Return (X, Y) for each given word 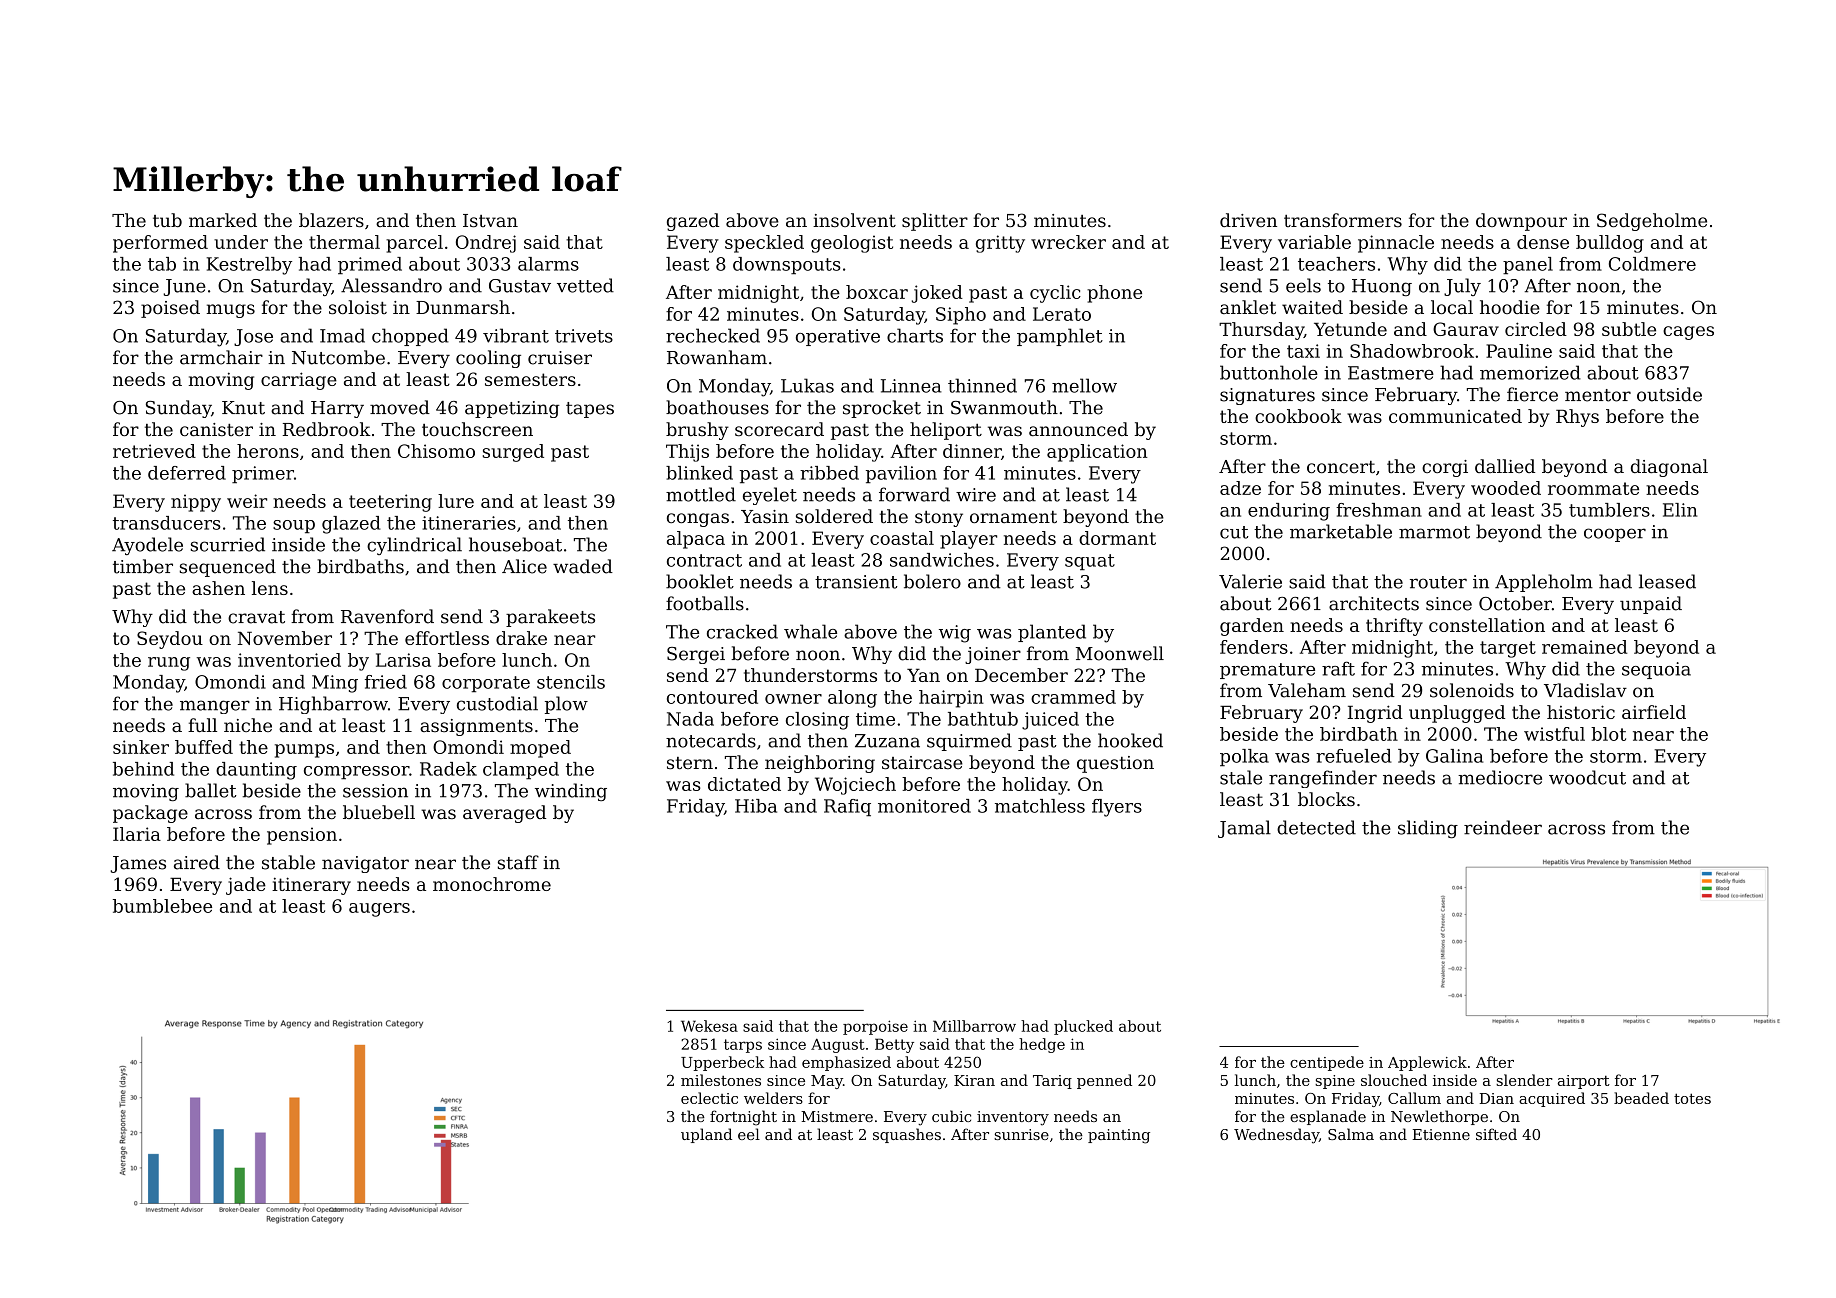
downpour (1521, 222)
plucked (1083, 1027)
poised (170, 309)
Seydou (170, 640)
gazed (693, 222)
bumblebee (162, 906)
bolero (932, 581)
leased (1667, 581)
